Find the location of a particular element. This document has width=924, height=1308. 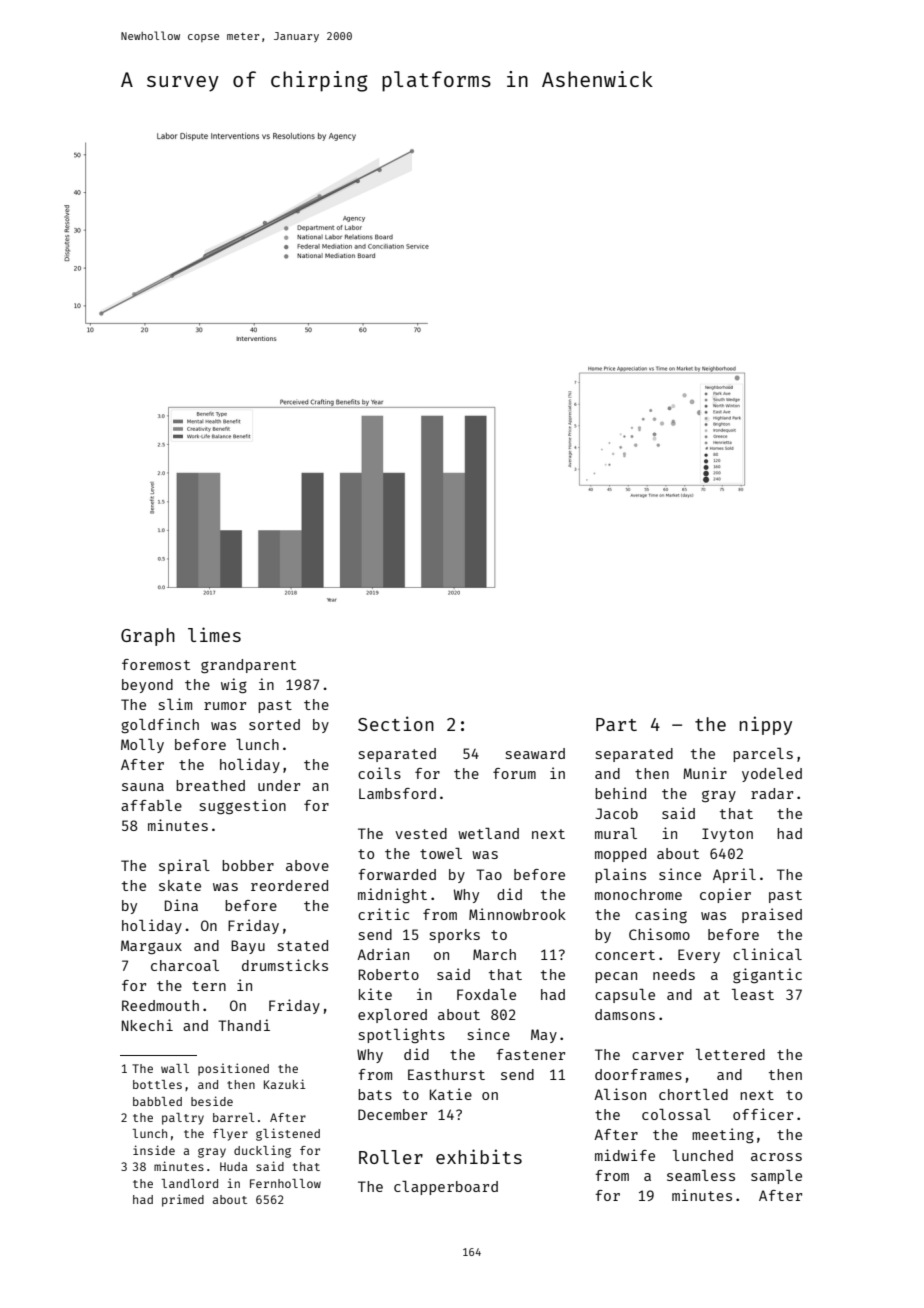

casing is located at coordinates (661, 915).
